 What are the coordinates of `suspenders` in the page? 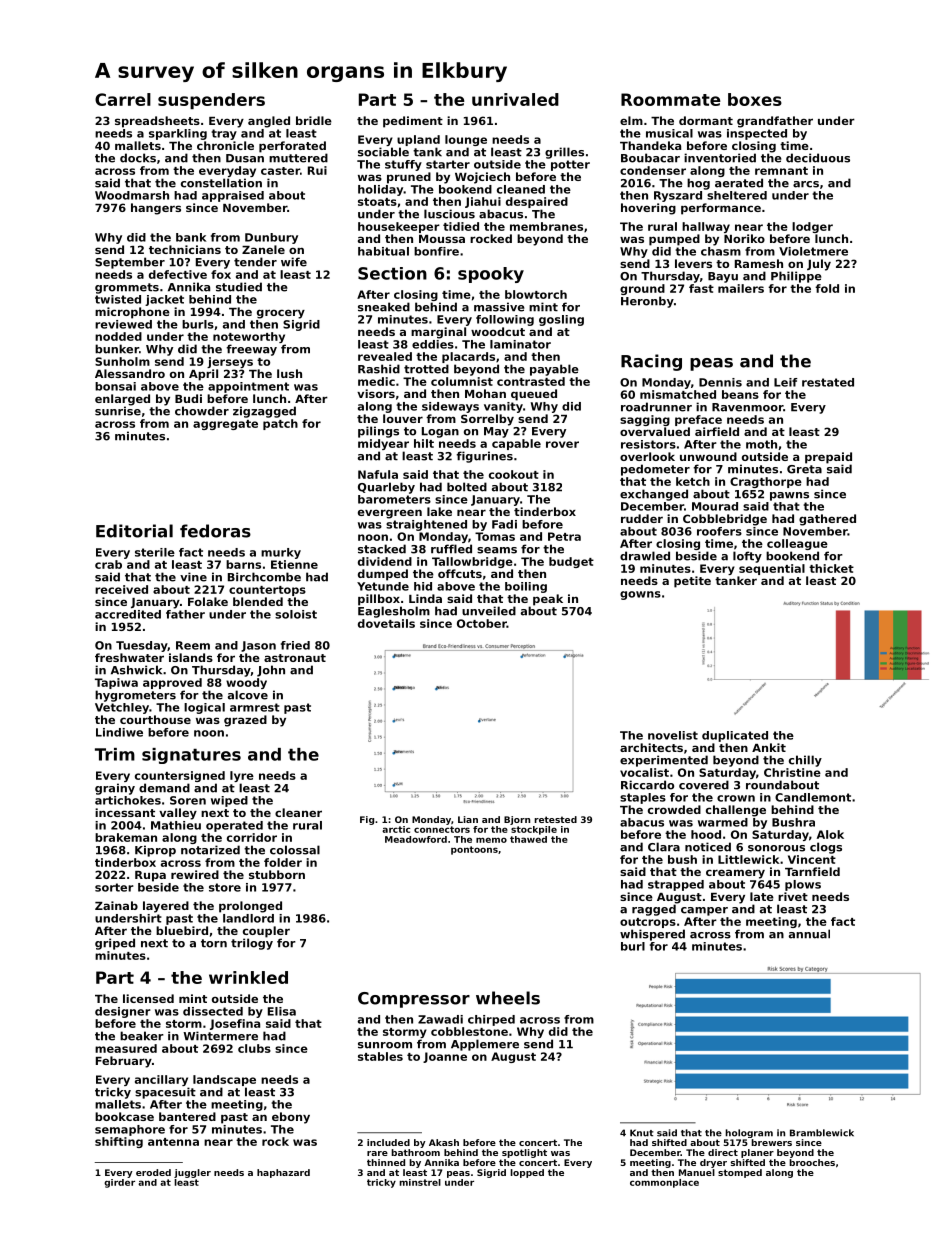 It's located at (211, 101).
